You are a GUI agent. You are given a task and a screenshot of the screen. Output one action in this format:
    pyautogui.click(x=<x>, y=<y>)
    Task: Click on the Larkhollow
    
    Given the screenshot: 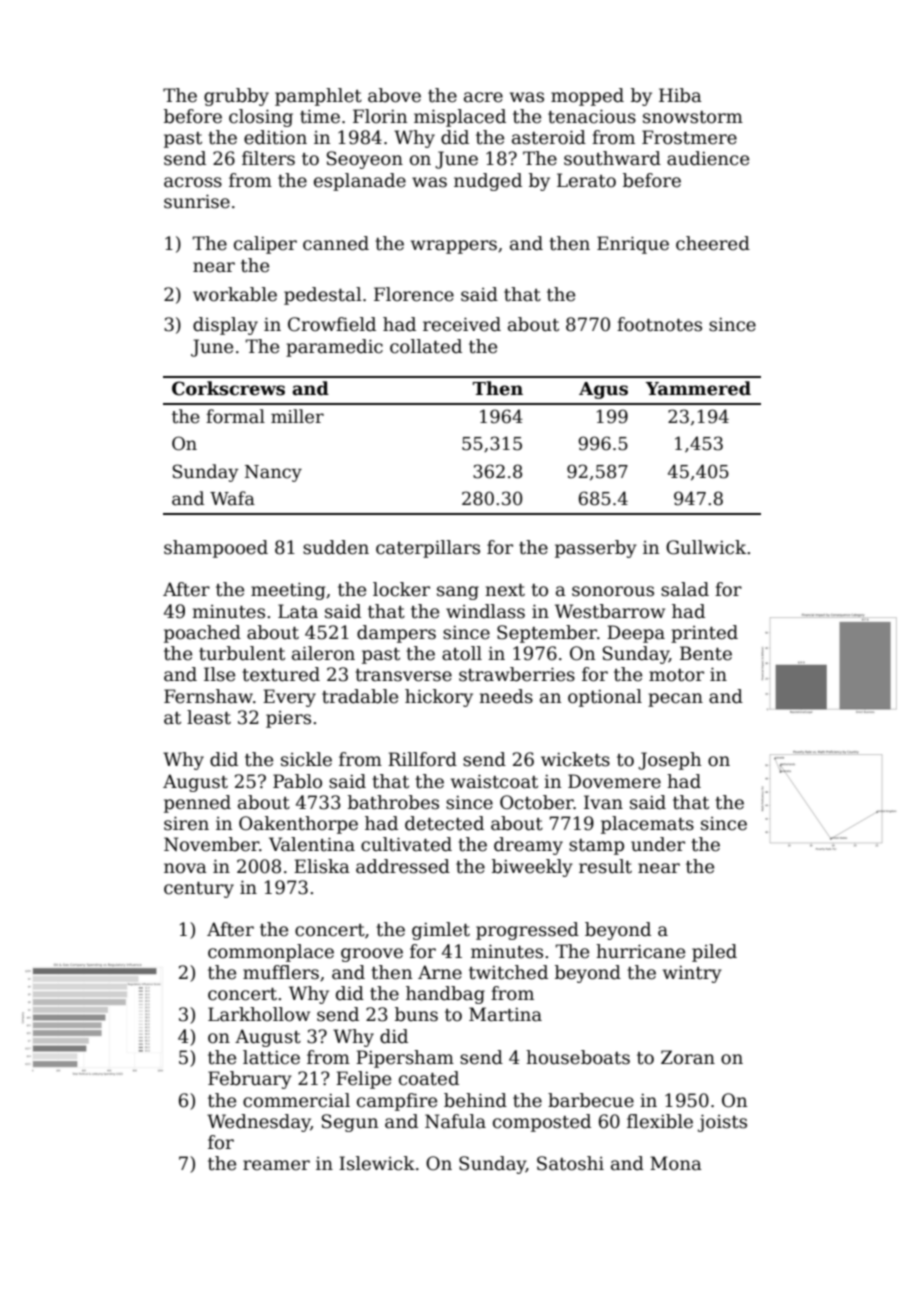 What is the action you would take?
    pyautogui.click(x=259, y=1014)
